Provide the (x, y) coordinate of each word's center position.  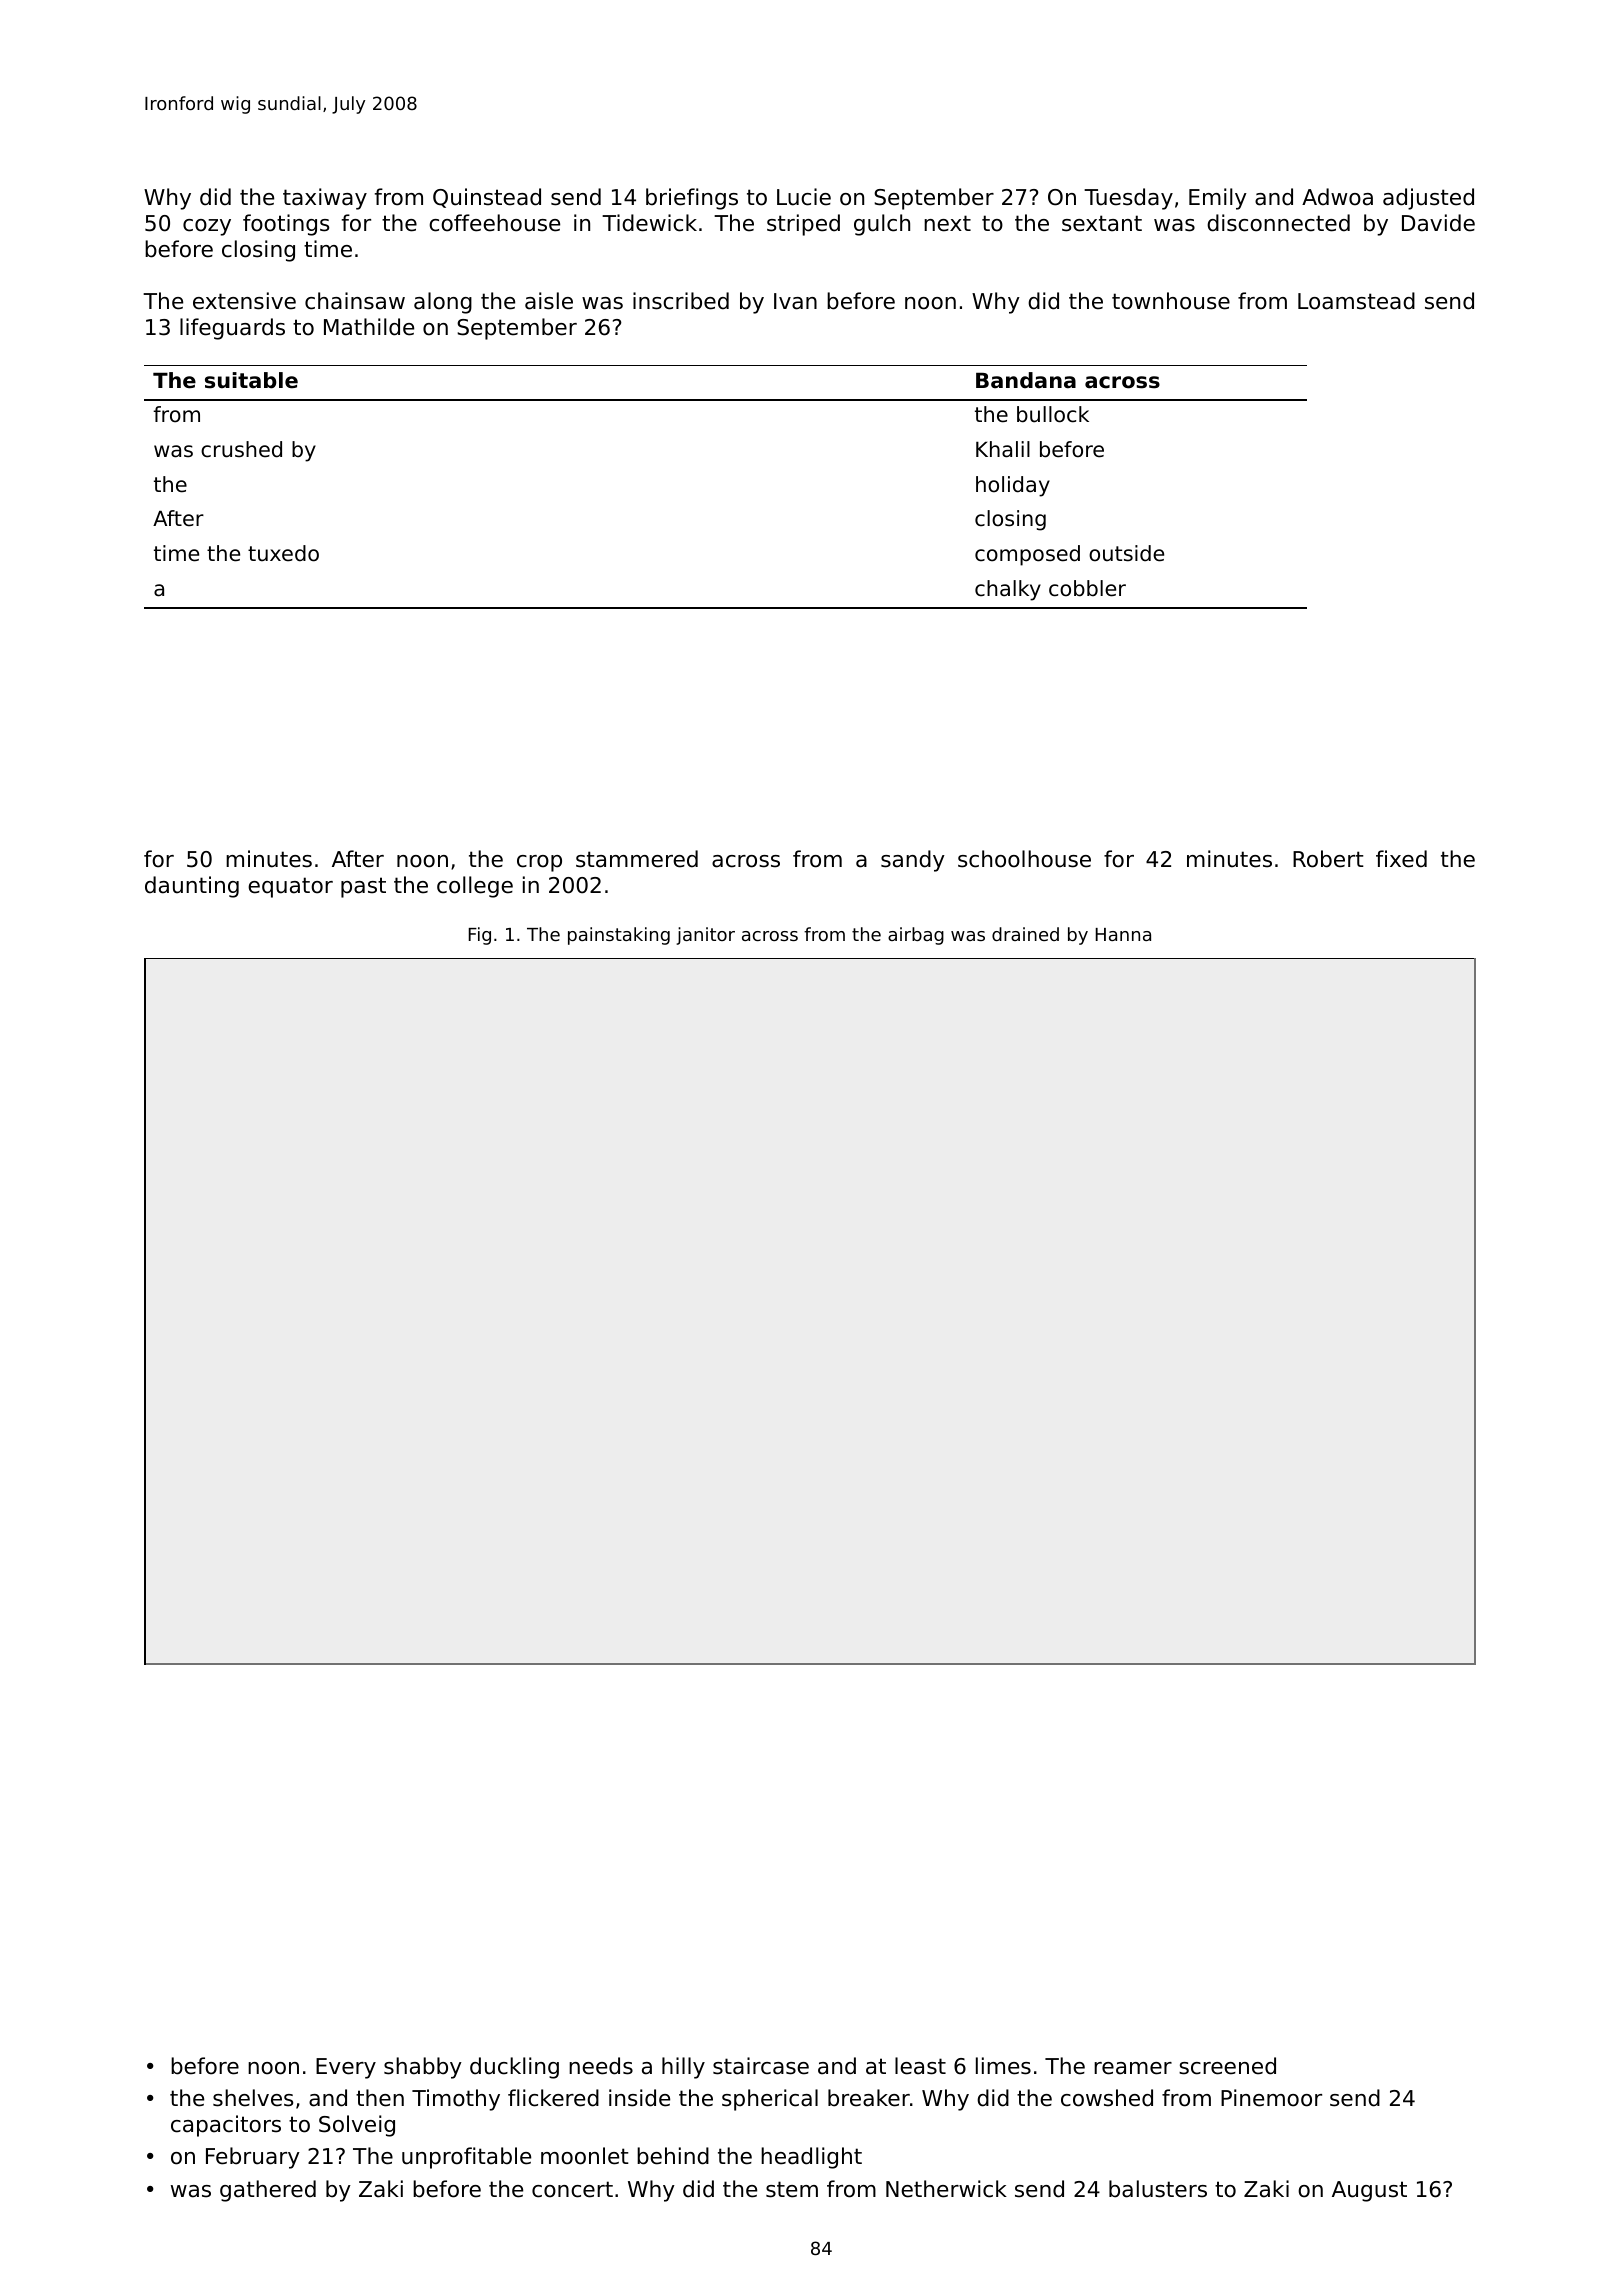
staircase (761, 2066)
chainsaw (355, 301)
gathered (268, 2191)
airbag (916, 936)
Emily (1218, 199)
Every (346, 2068)
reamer (1133, 2068)
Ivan (795, 301)
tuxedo (283, 553)
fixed (1401, 859)
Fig (480, 936)
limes (1003, 2066)
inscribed (681, 301)
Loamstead (1356, 301)
